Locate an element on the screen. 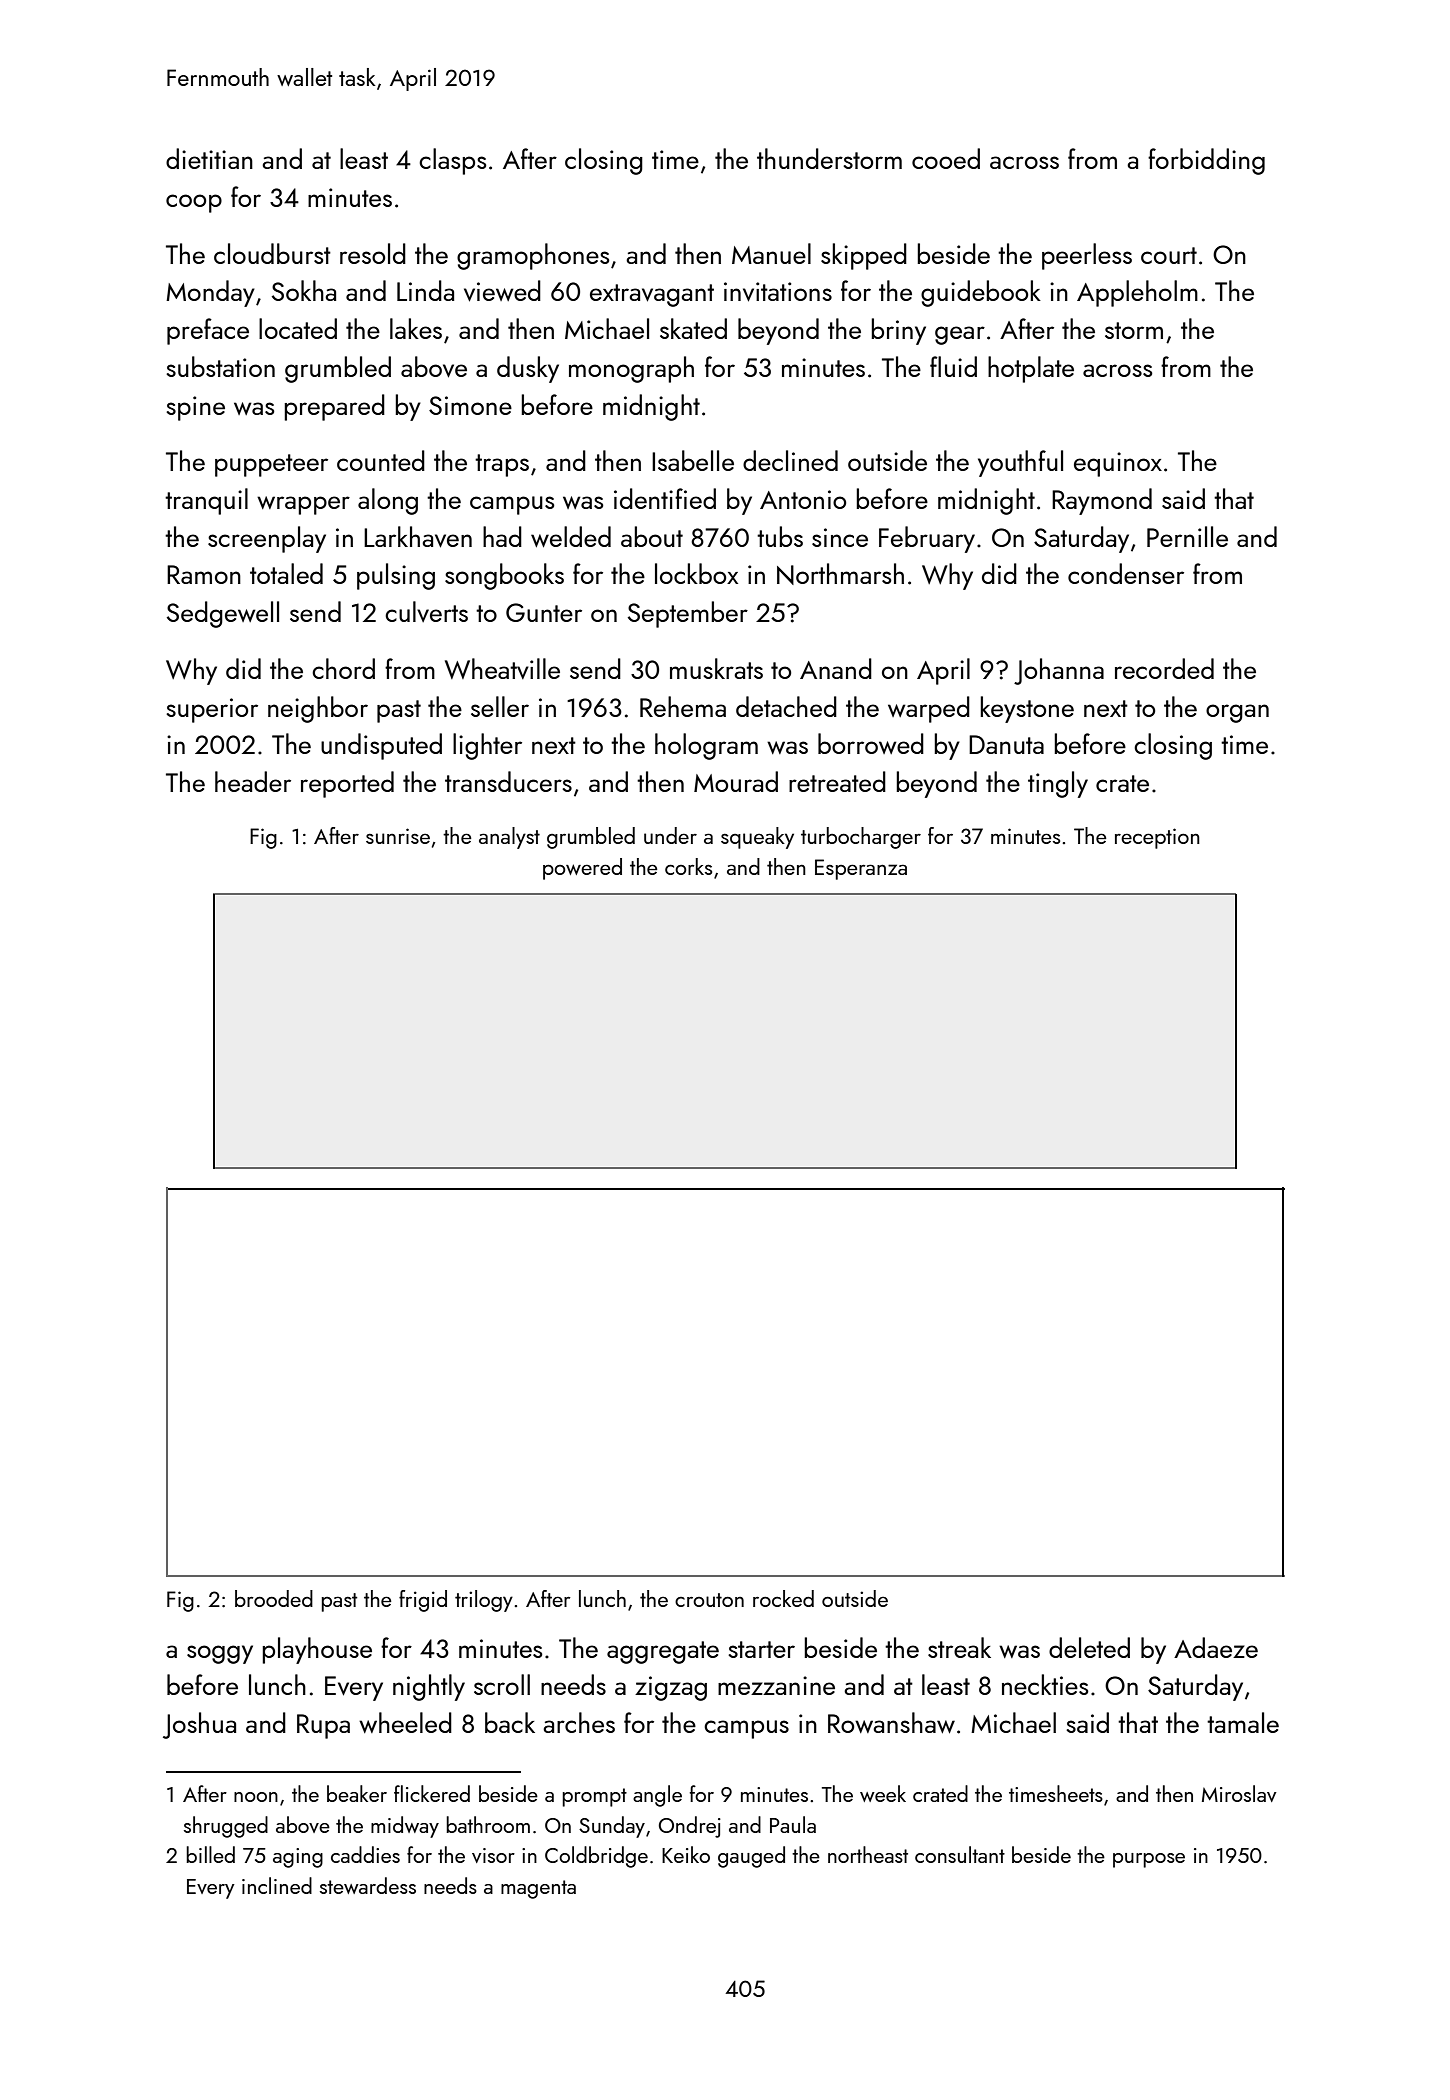 Image resolution: width=1450 pixels, height=2100 pixels. forbidding is located at coordinates (1206, 161).
